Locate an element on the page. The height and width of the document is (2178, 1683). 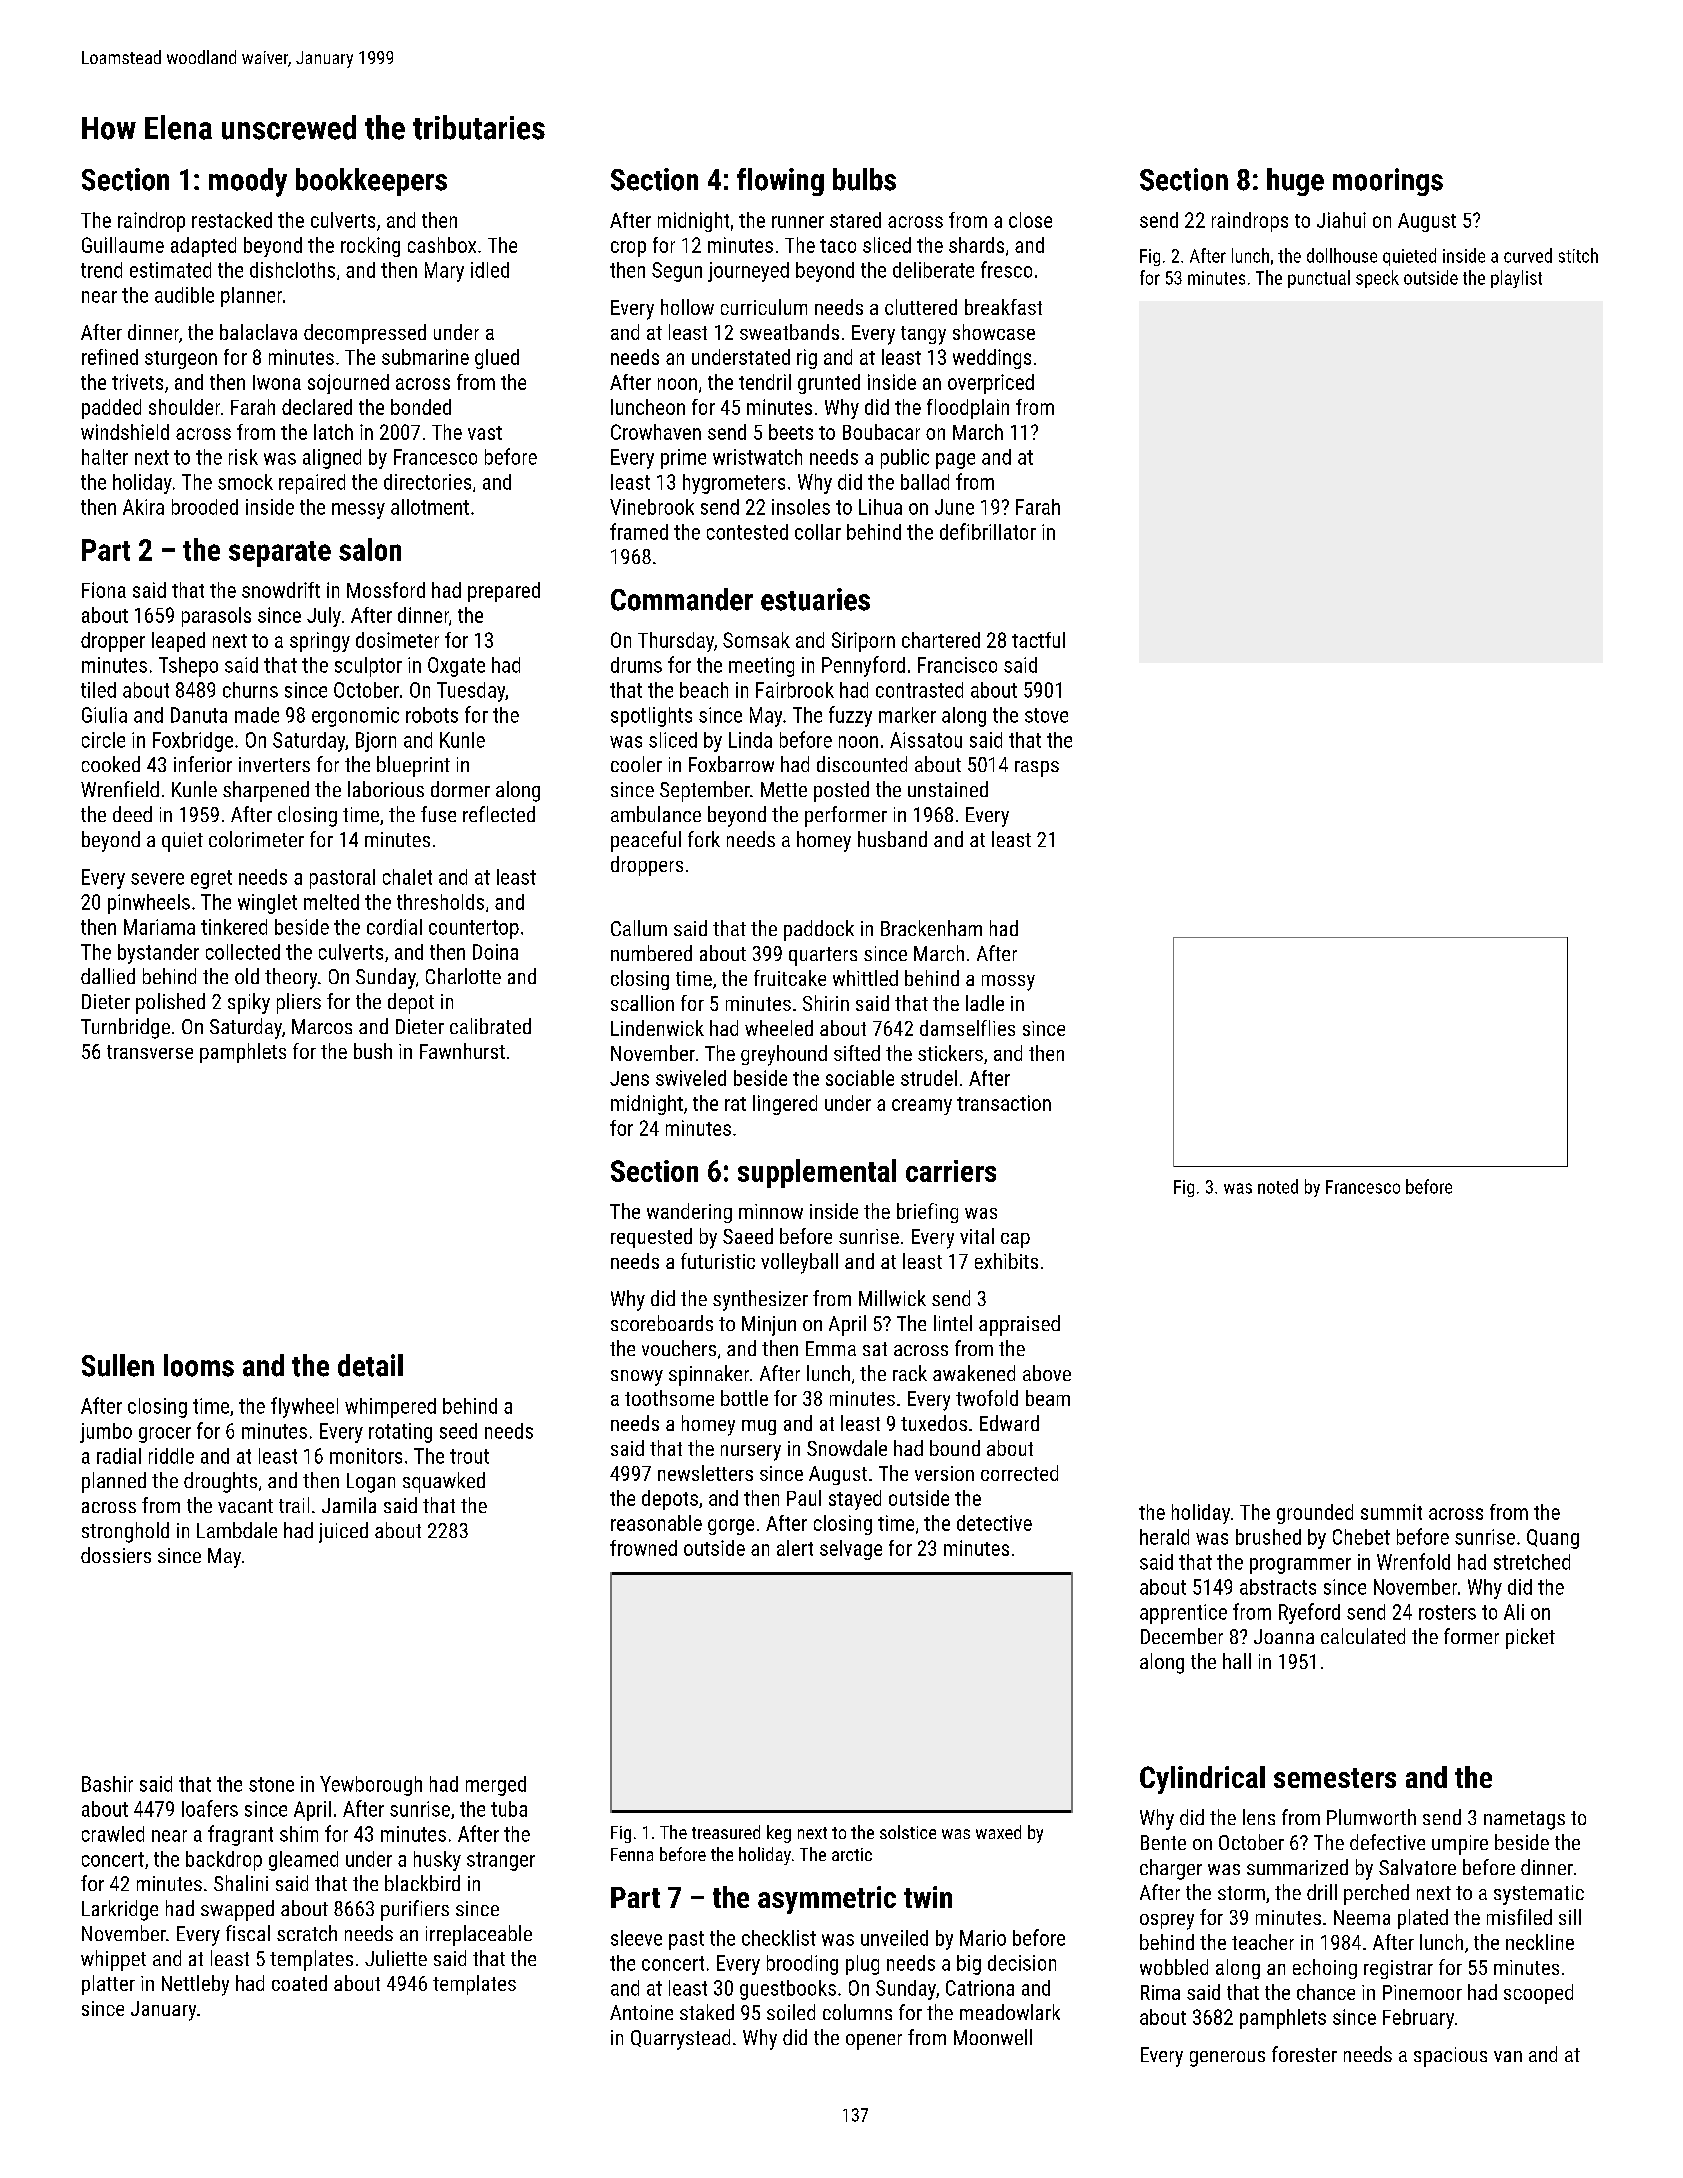
Quarrystead is located at coordinates (680, 2039).
